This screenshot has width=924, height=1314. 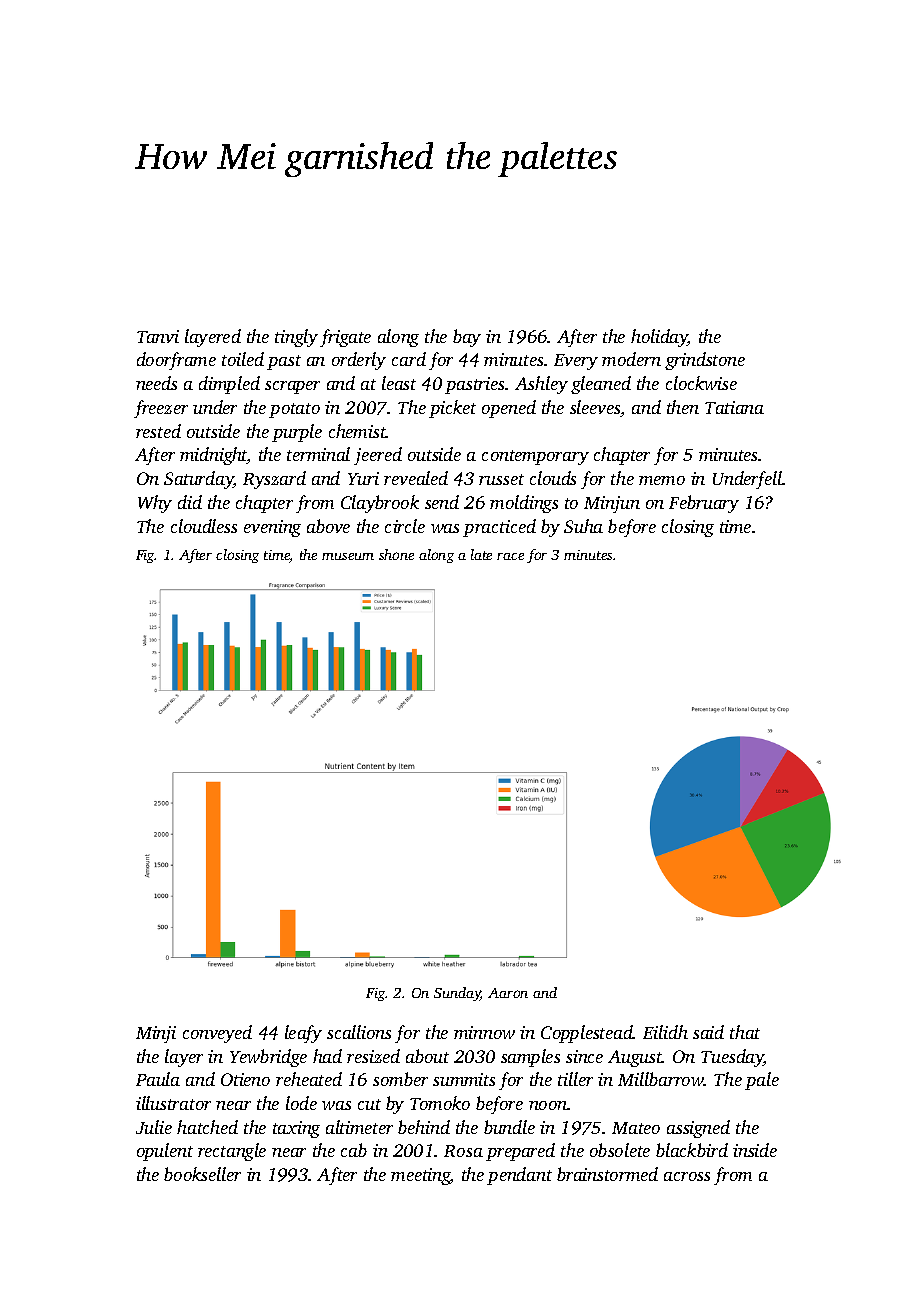 I want to click on Suha, so click(x=583, y=526).
